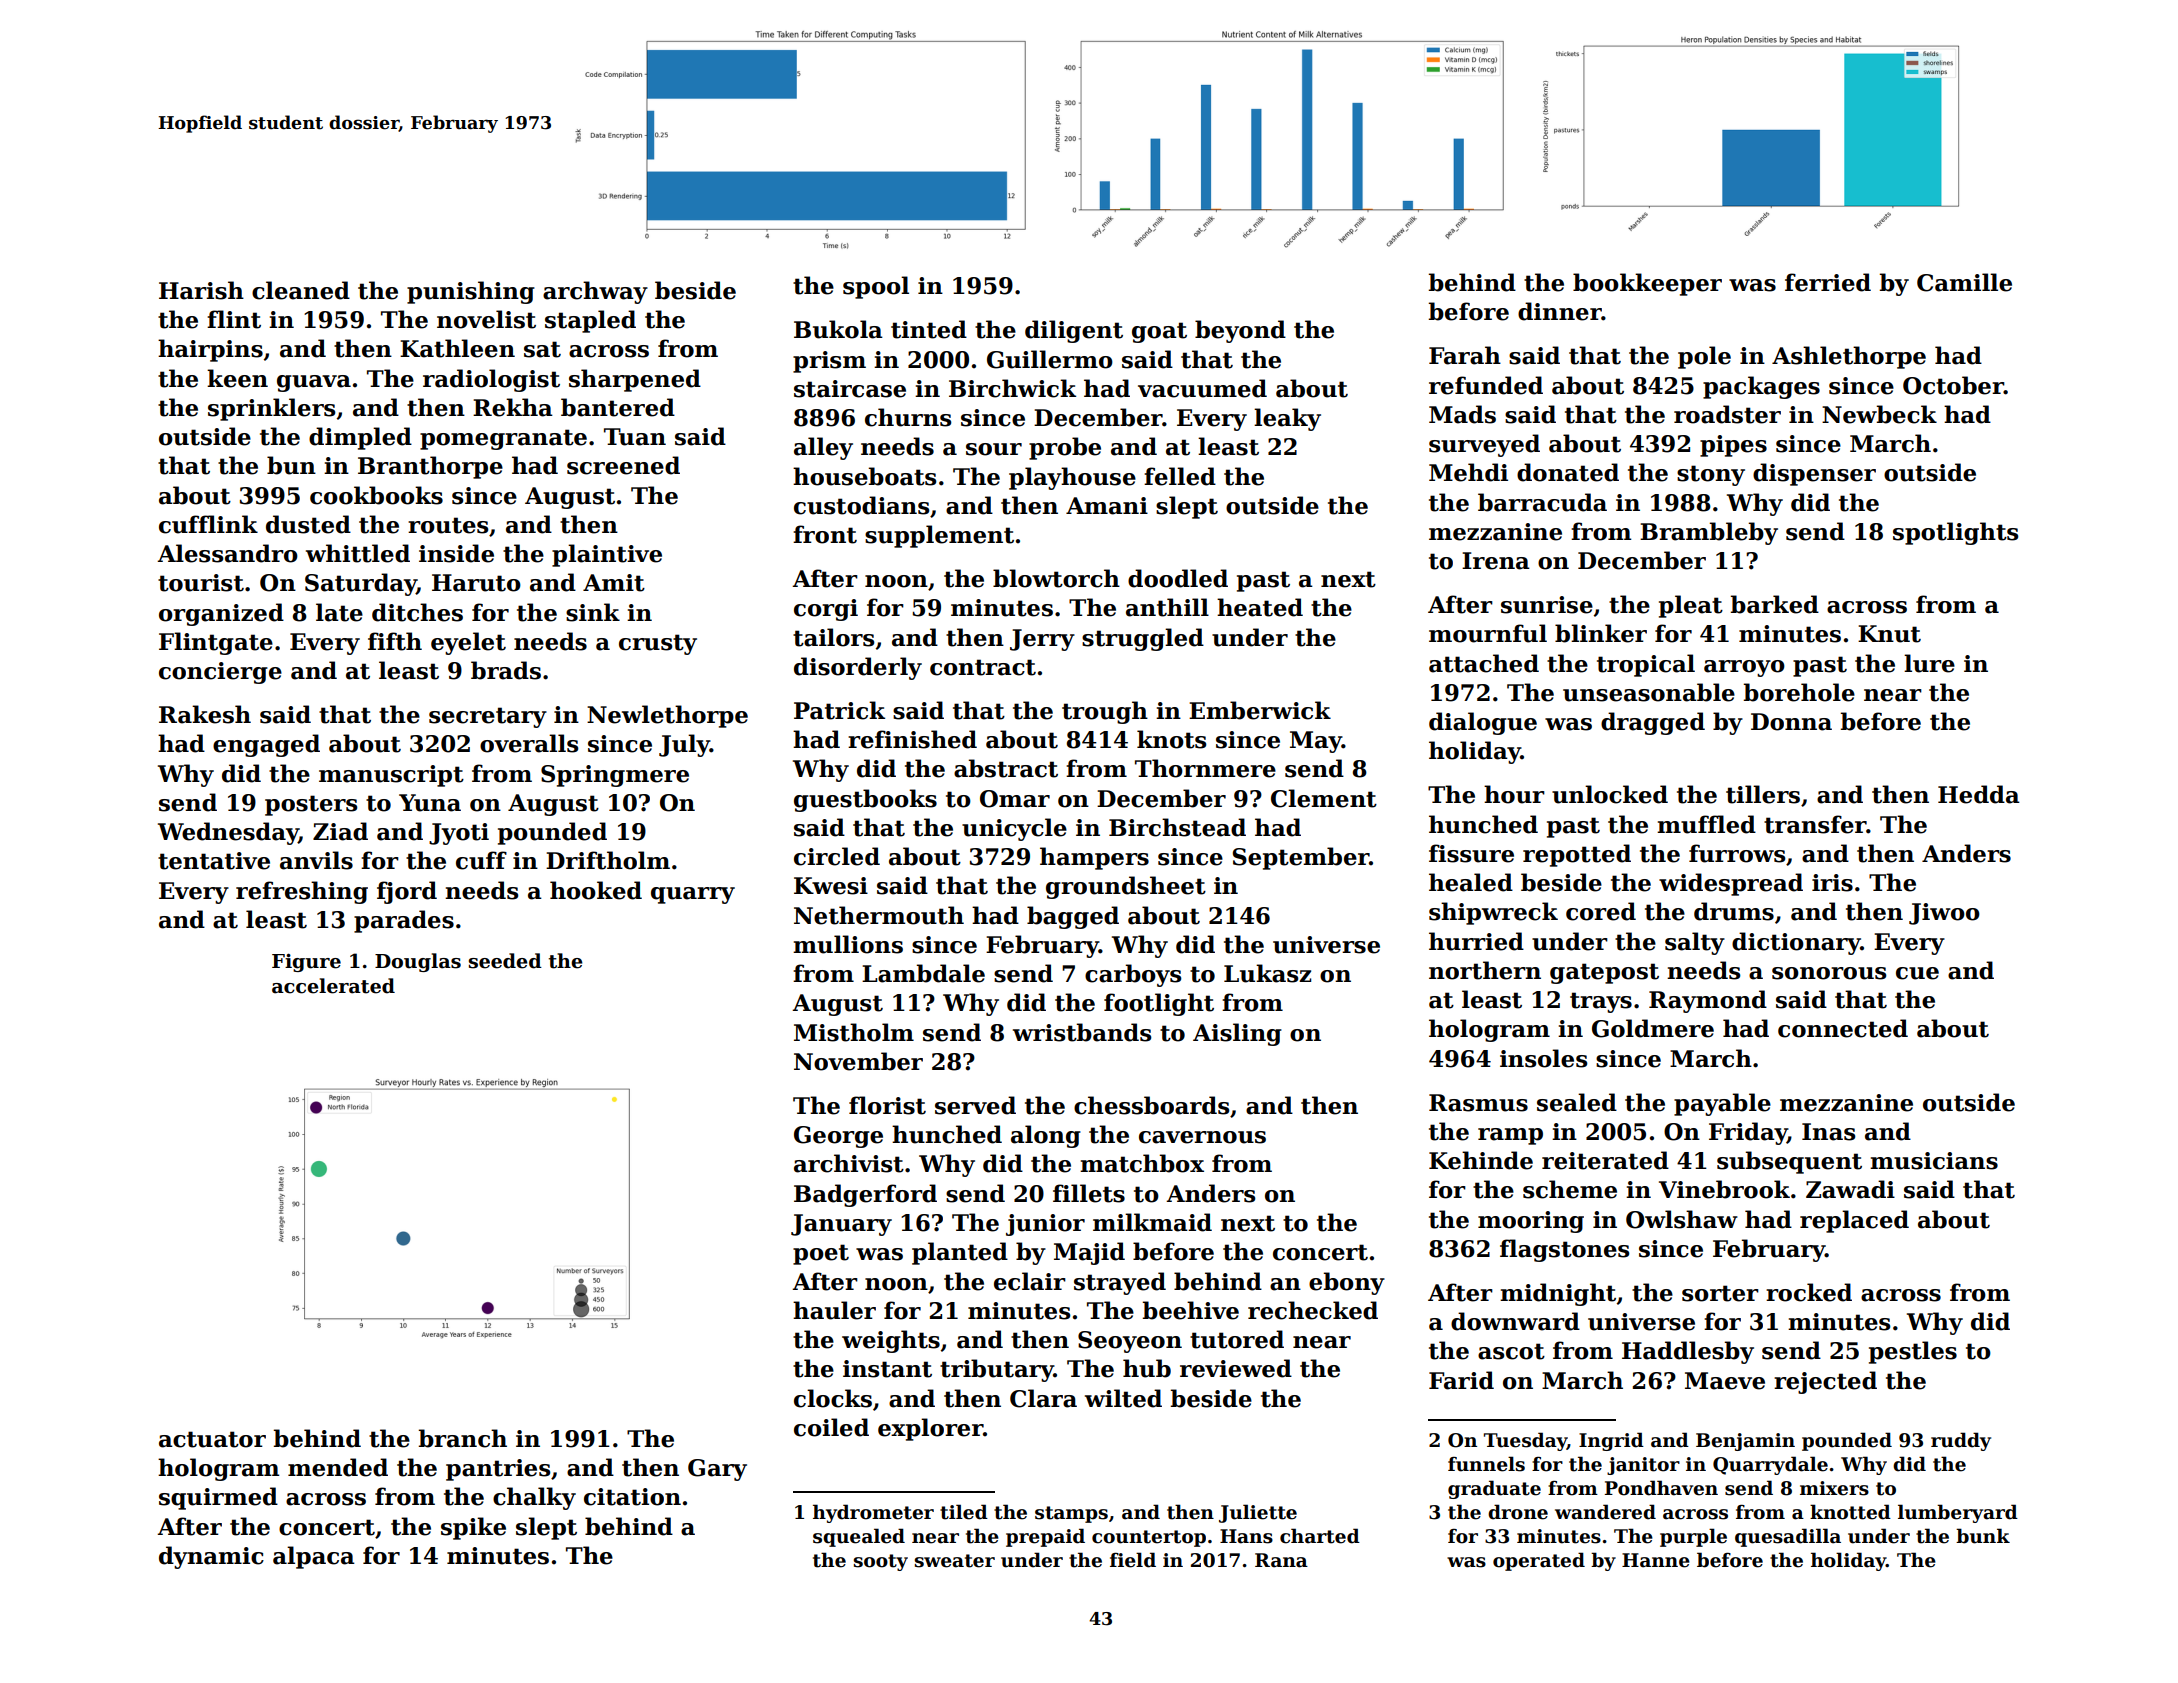  I want to click on Hans, so click(1246, 1536).
